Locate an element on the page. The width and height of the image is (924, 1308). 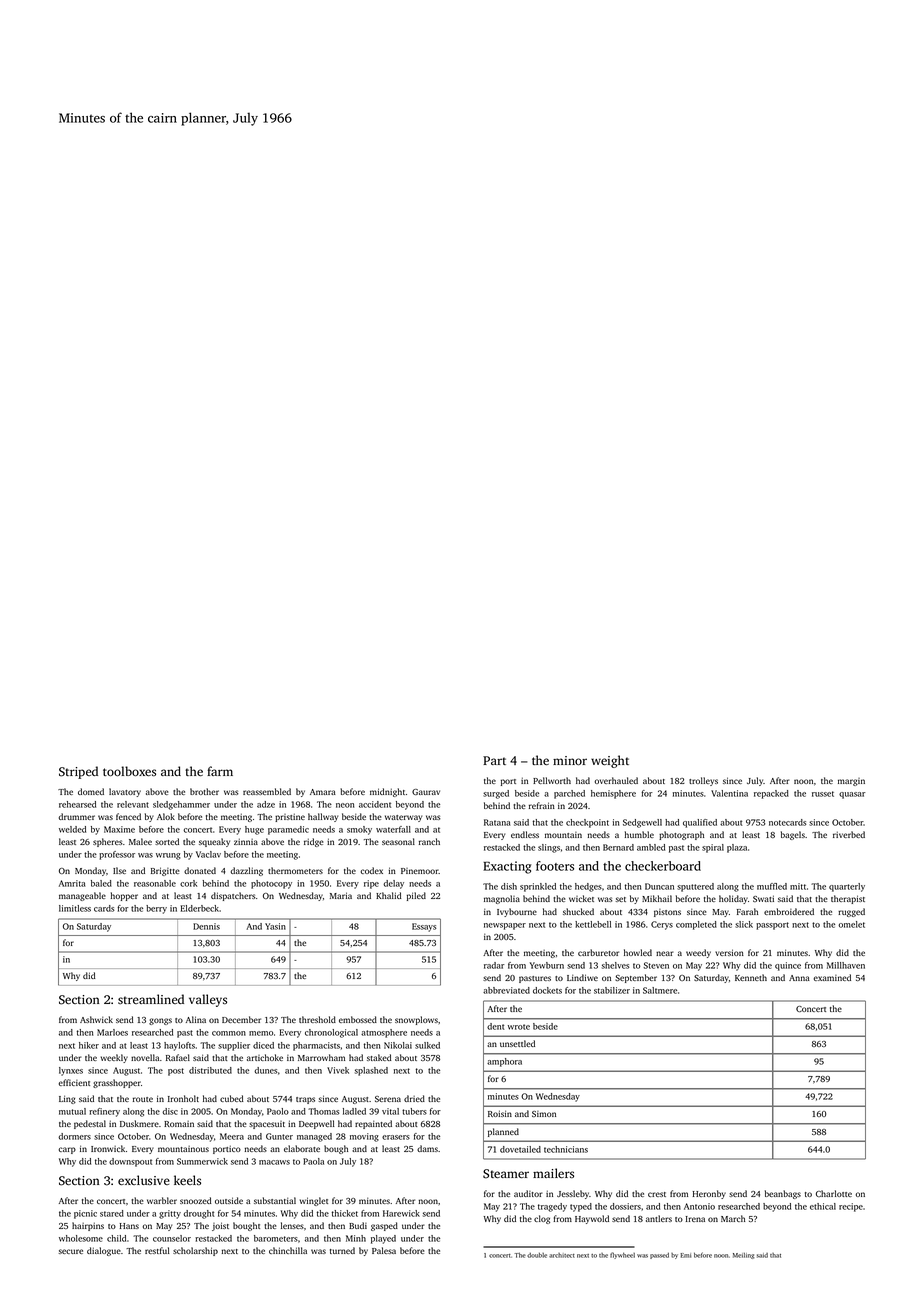
Farah is located at coordinates (747, 911).
